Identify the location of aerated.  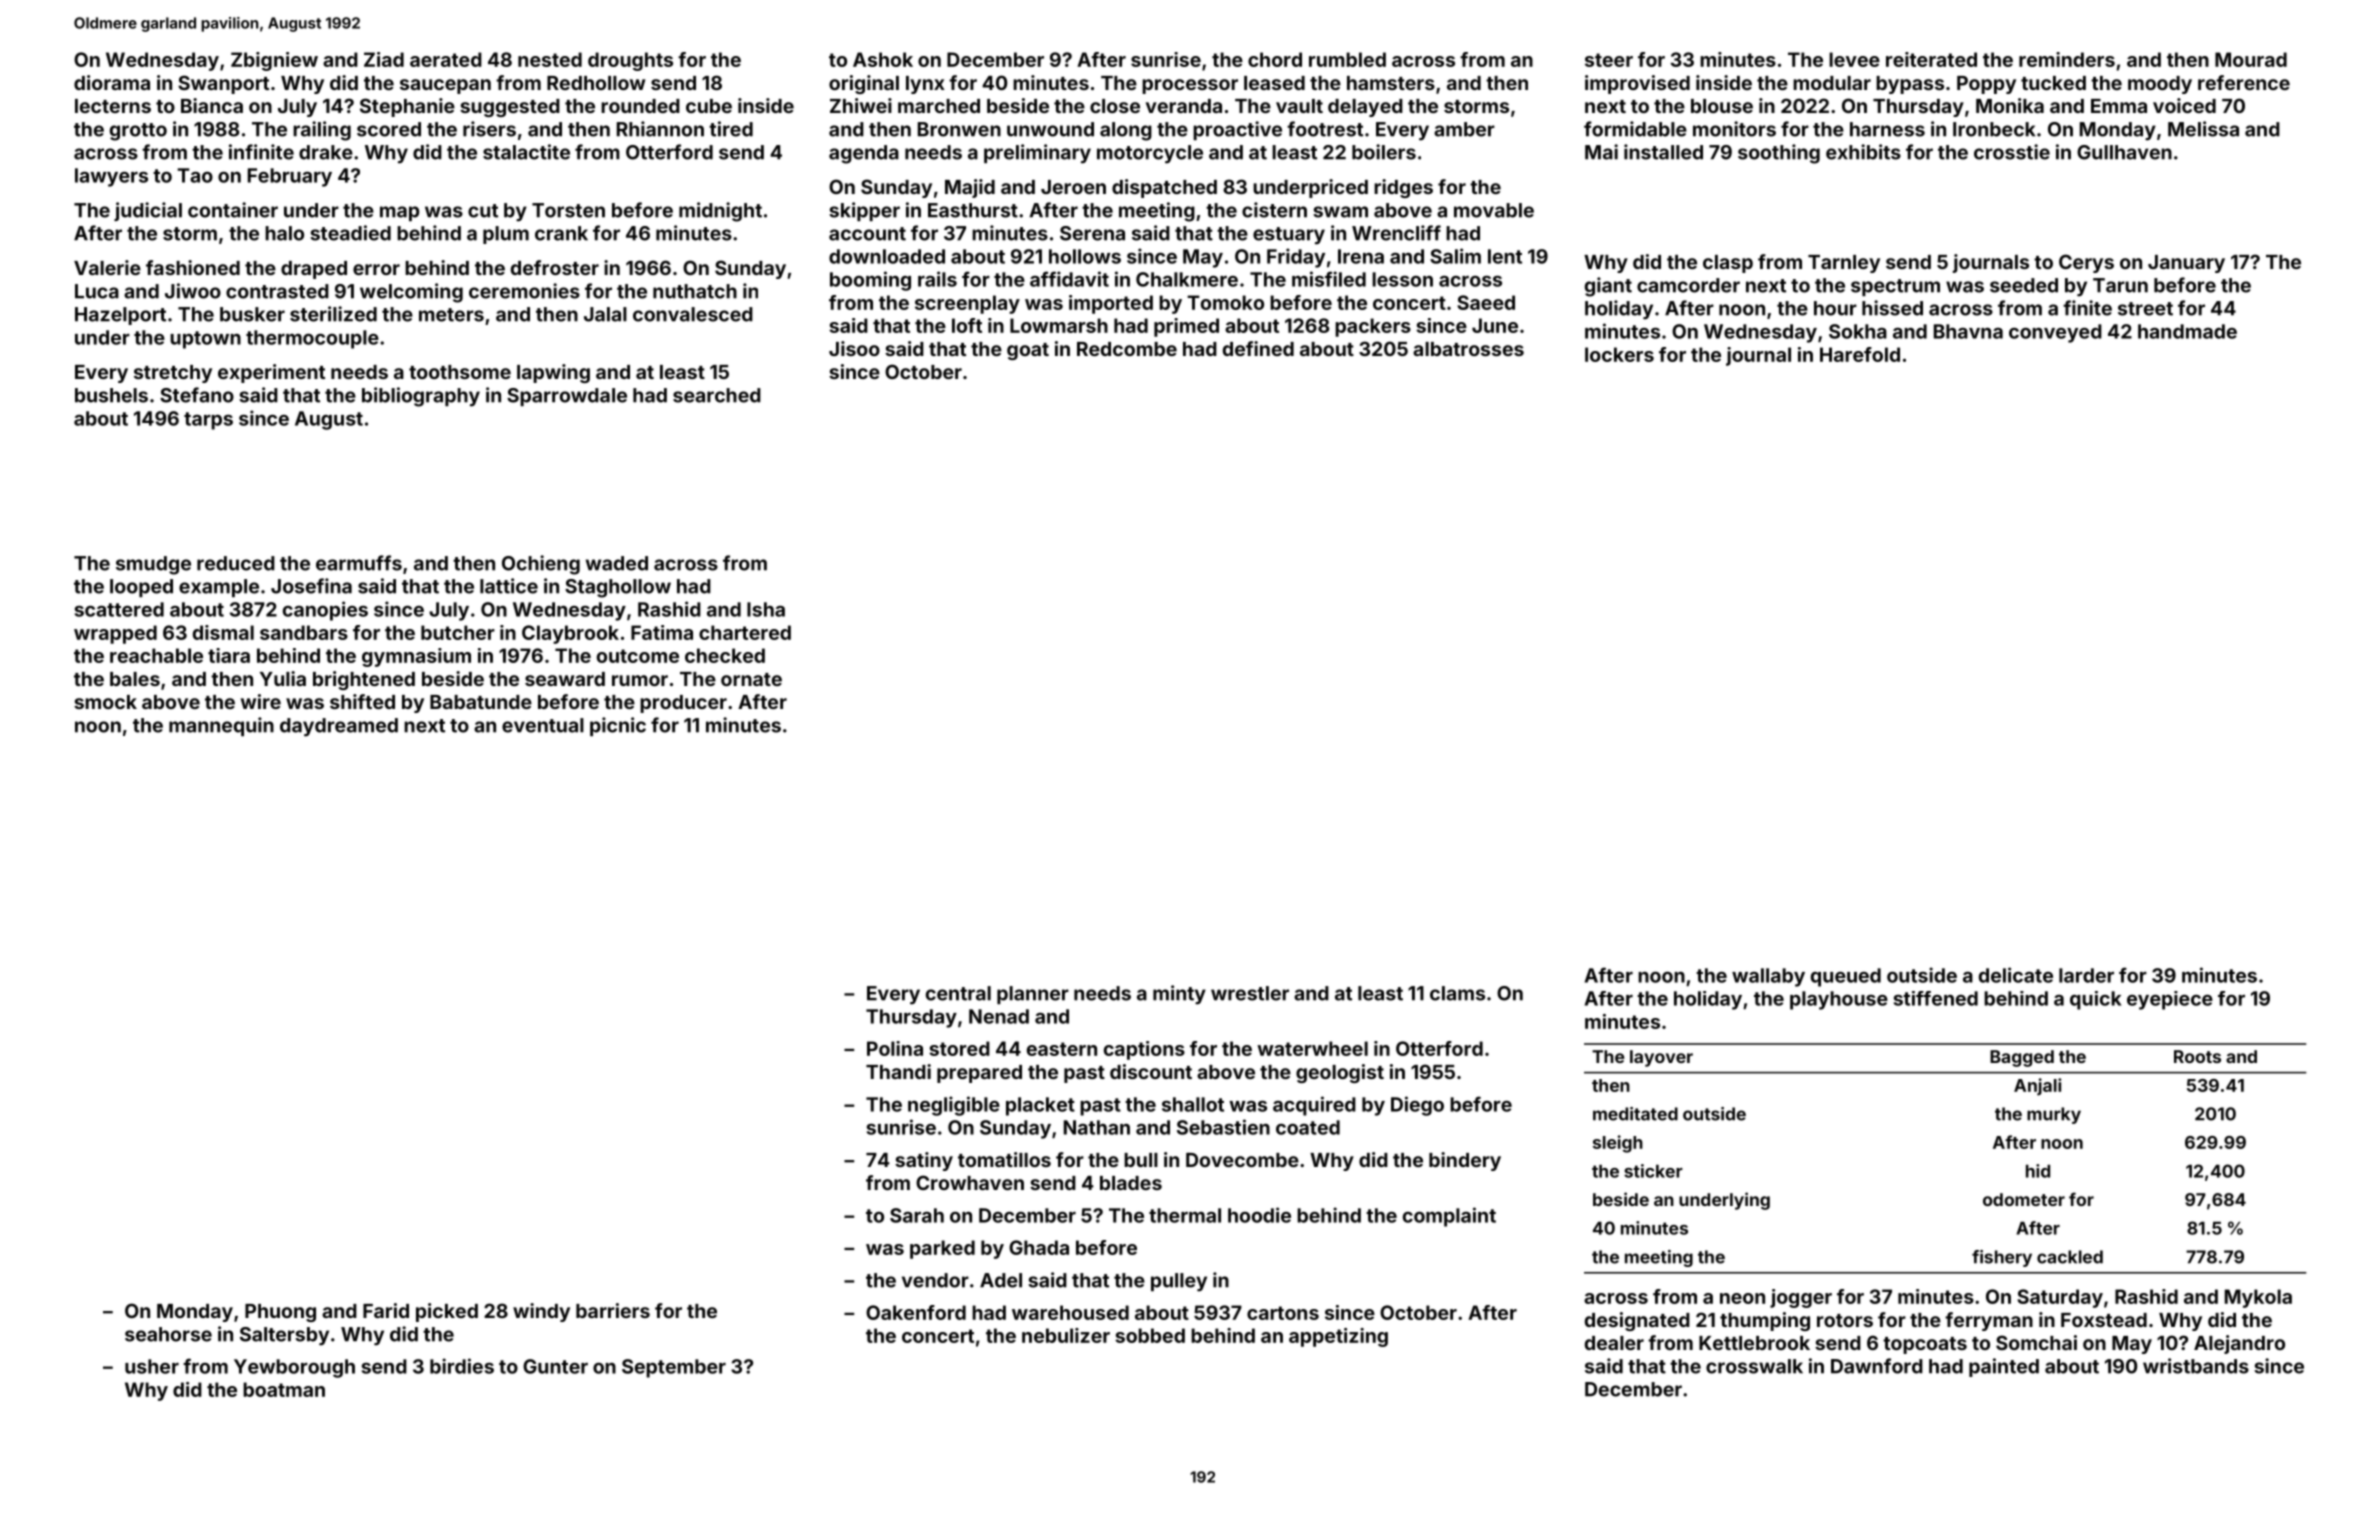
(446, 59).
